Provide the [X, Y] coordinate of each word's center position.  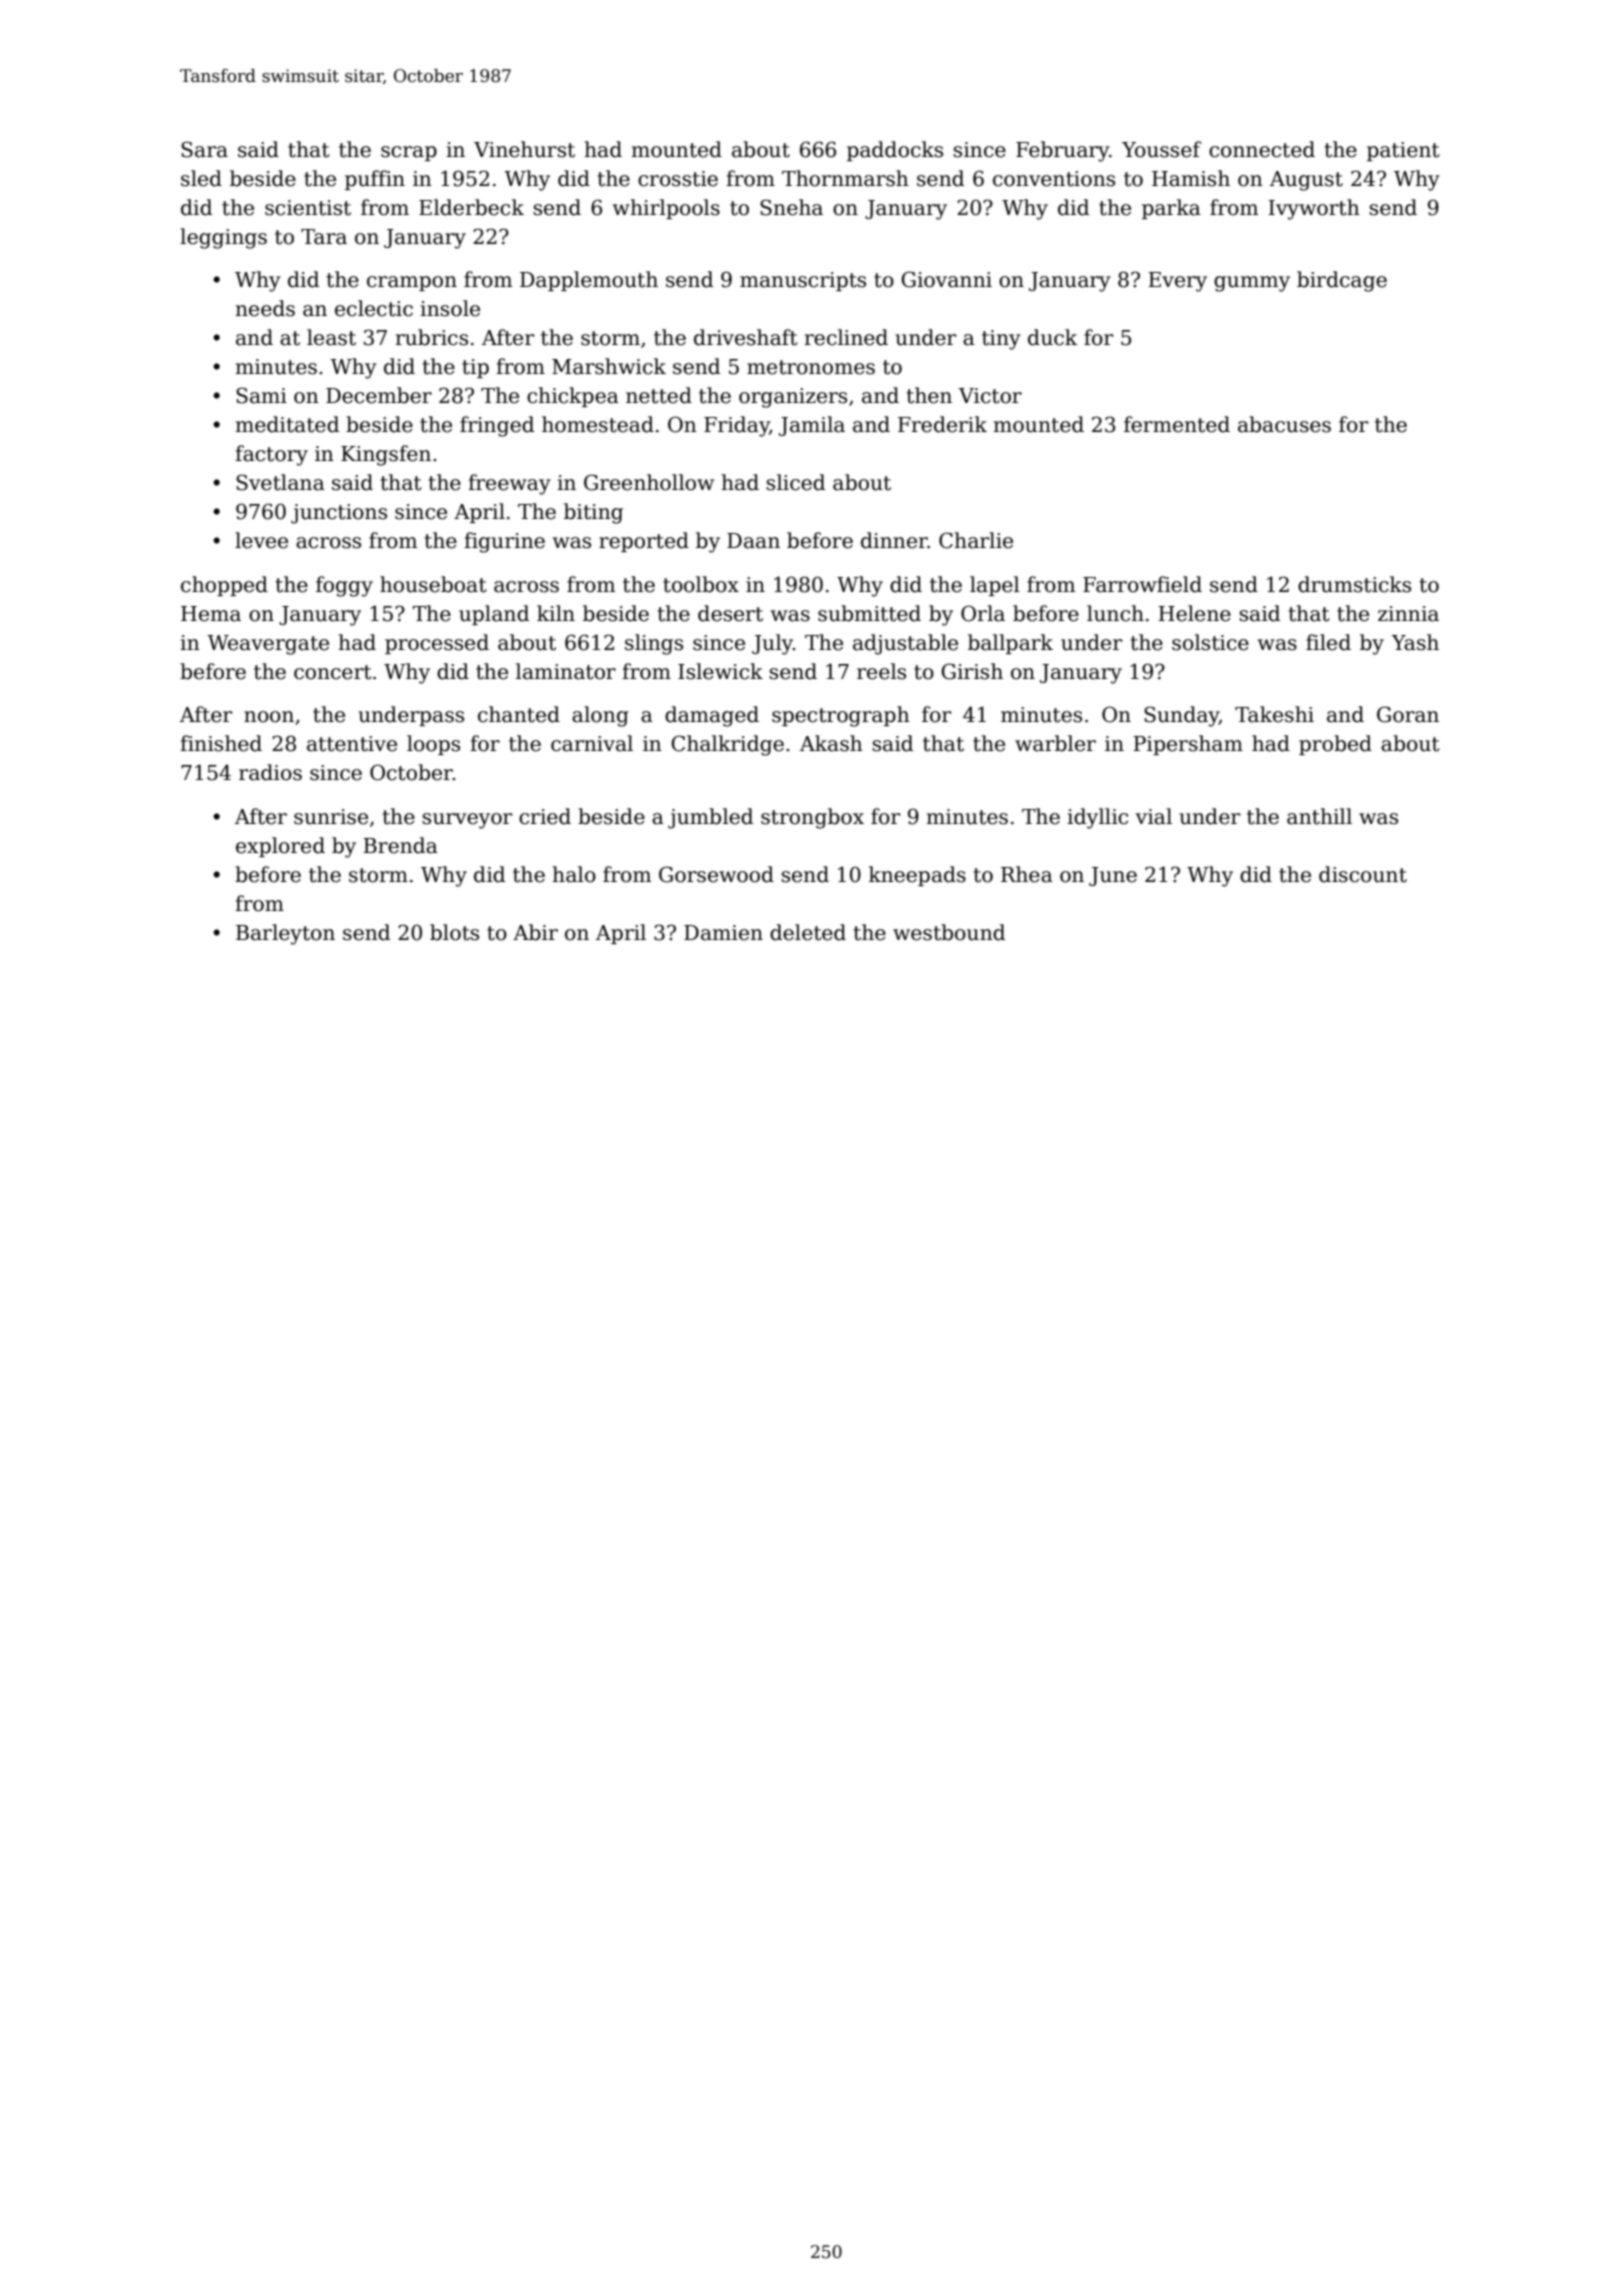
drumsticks [1354, 584]
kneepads [917, 876]
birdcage [1342, 281]
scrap [409, 153]
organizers [793, 398]
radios [270, 772]
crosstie [678, 179]
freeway [509, 484]
